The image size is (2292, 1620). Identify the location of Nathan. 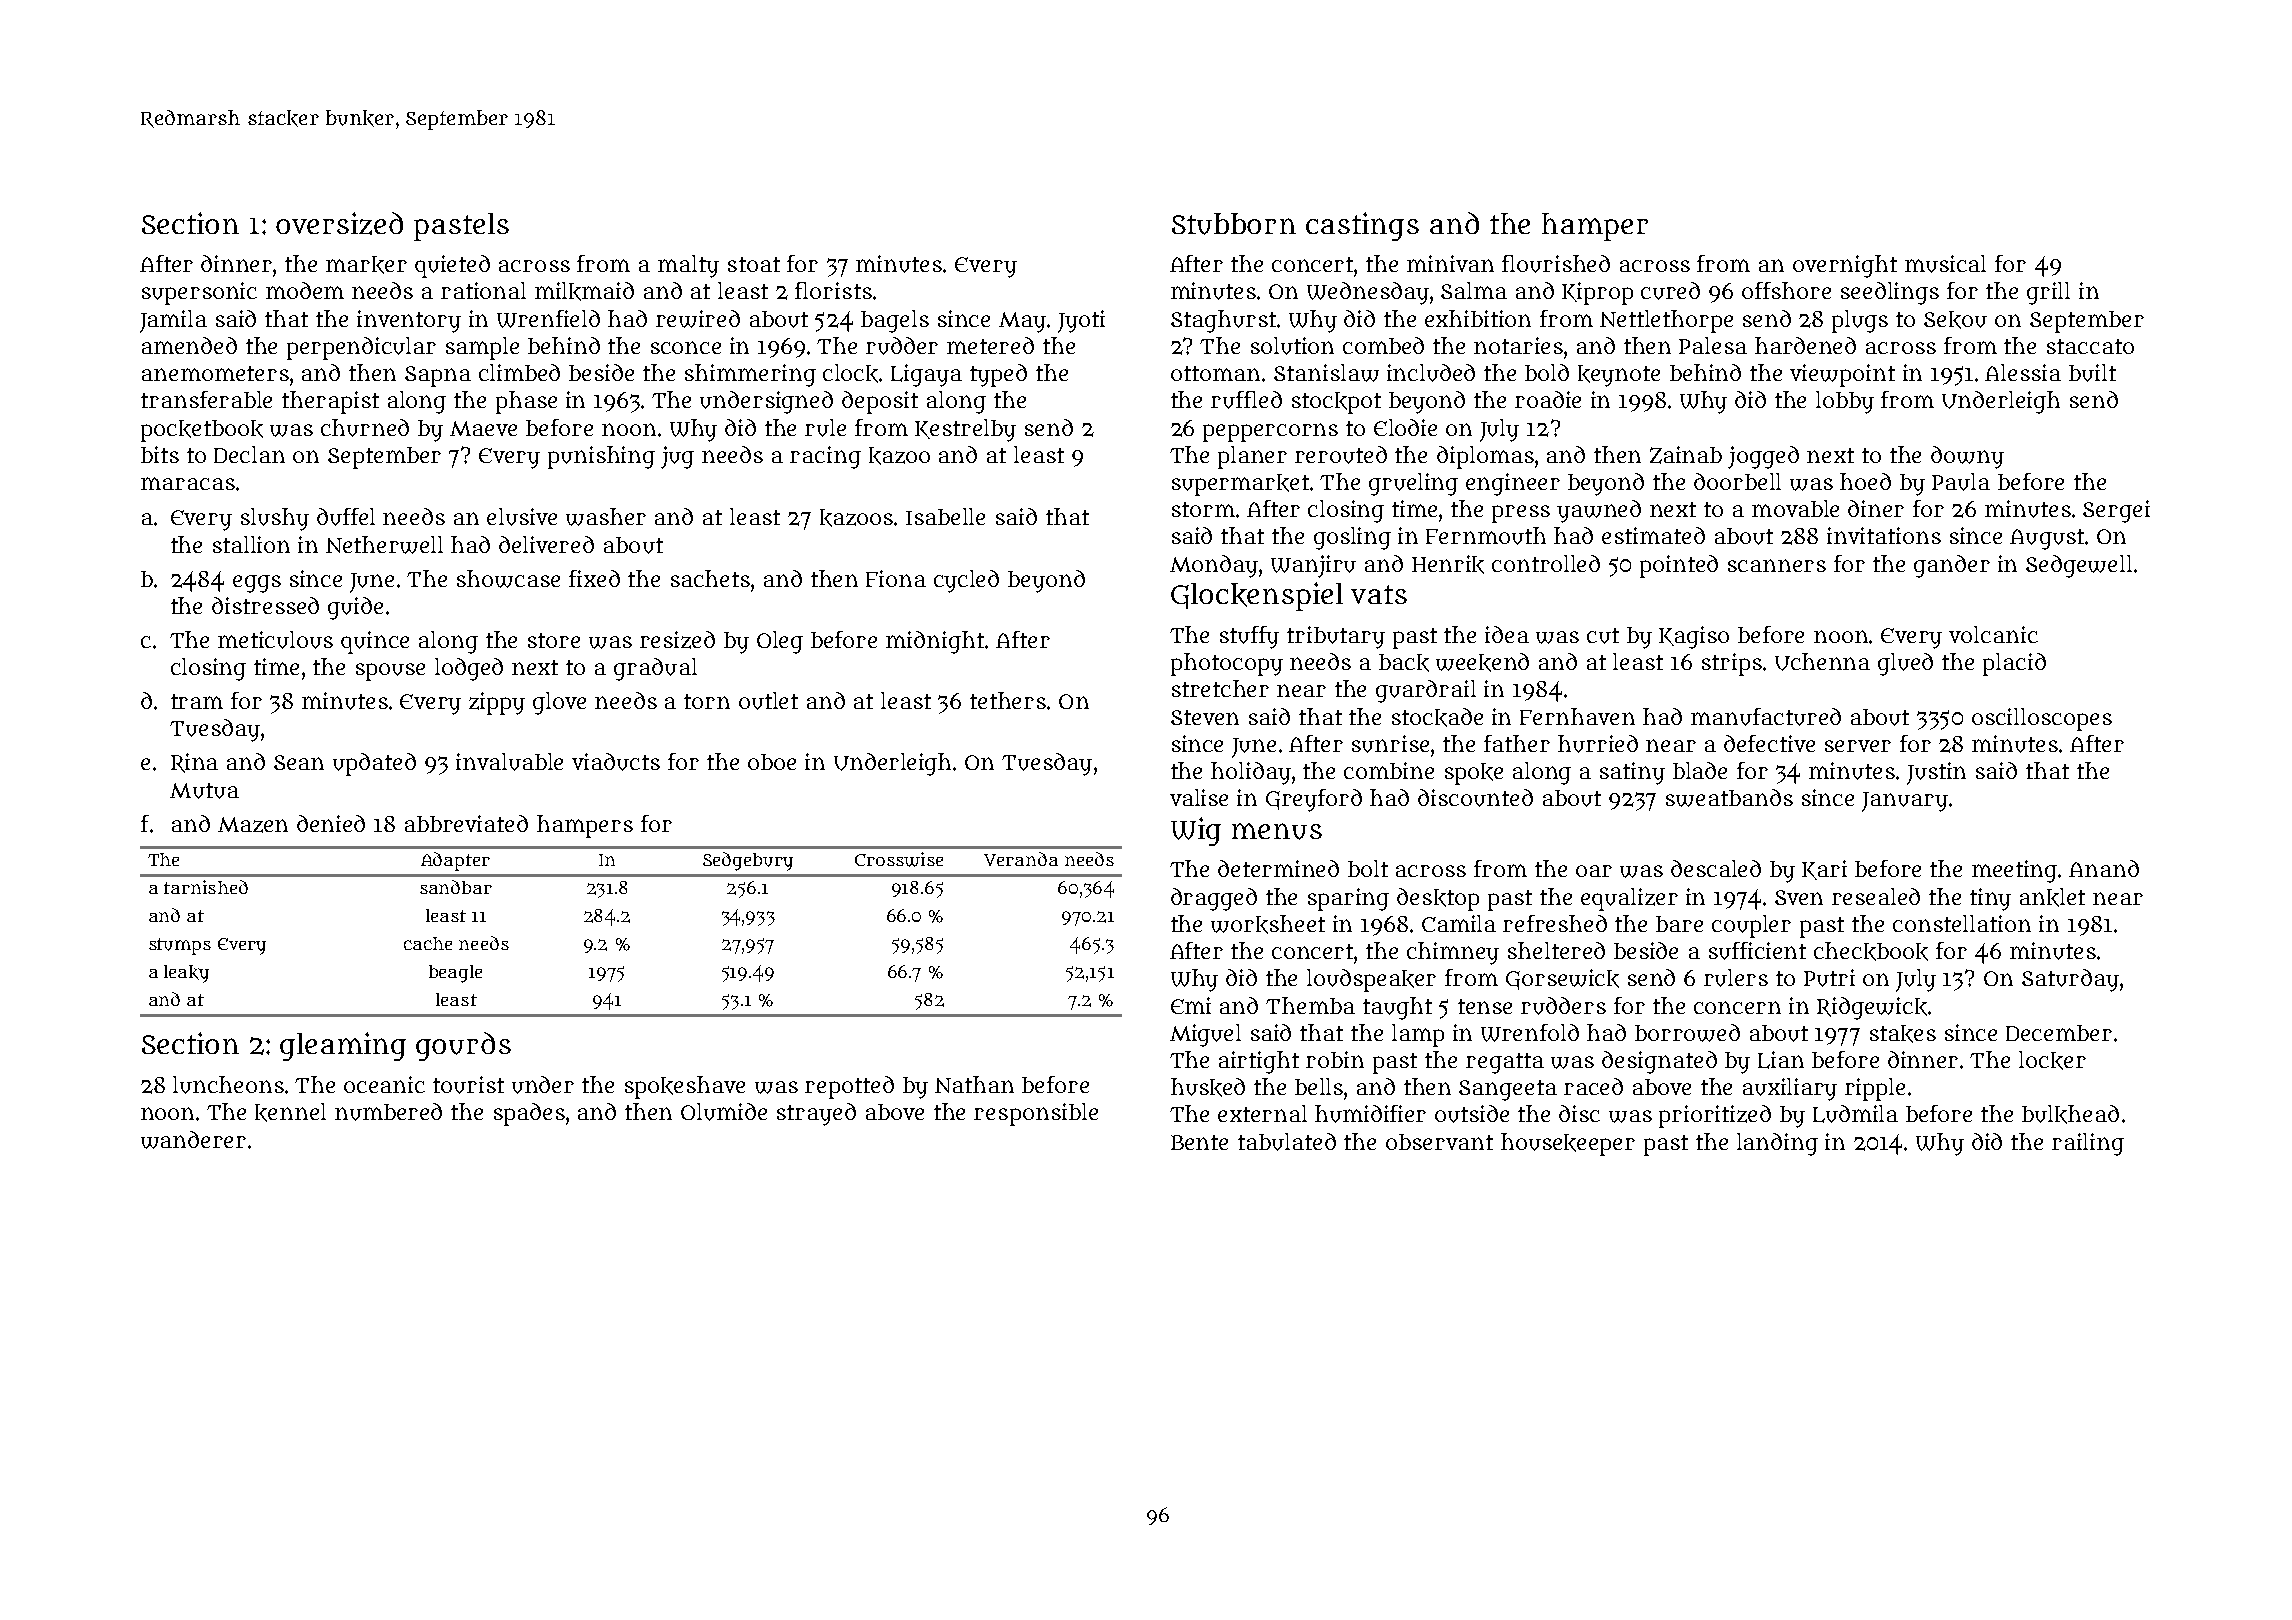
(974, 1084).
